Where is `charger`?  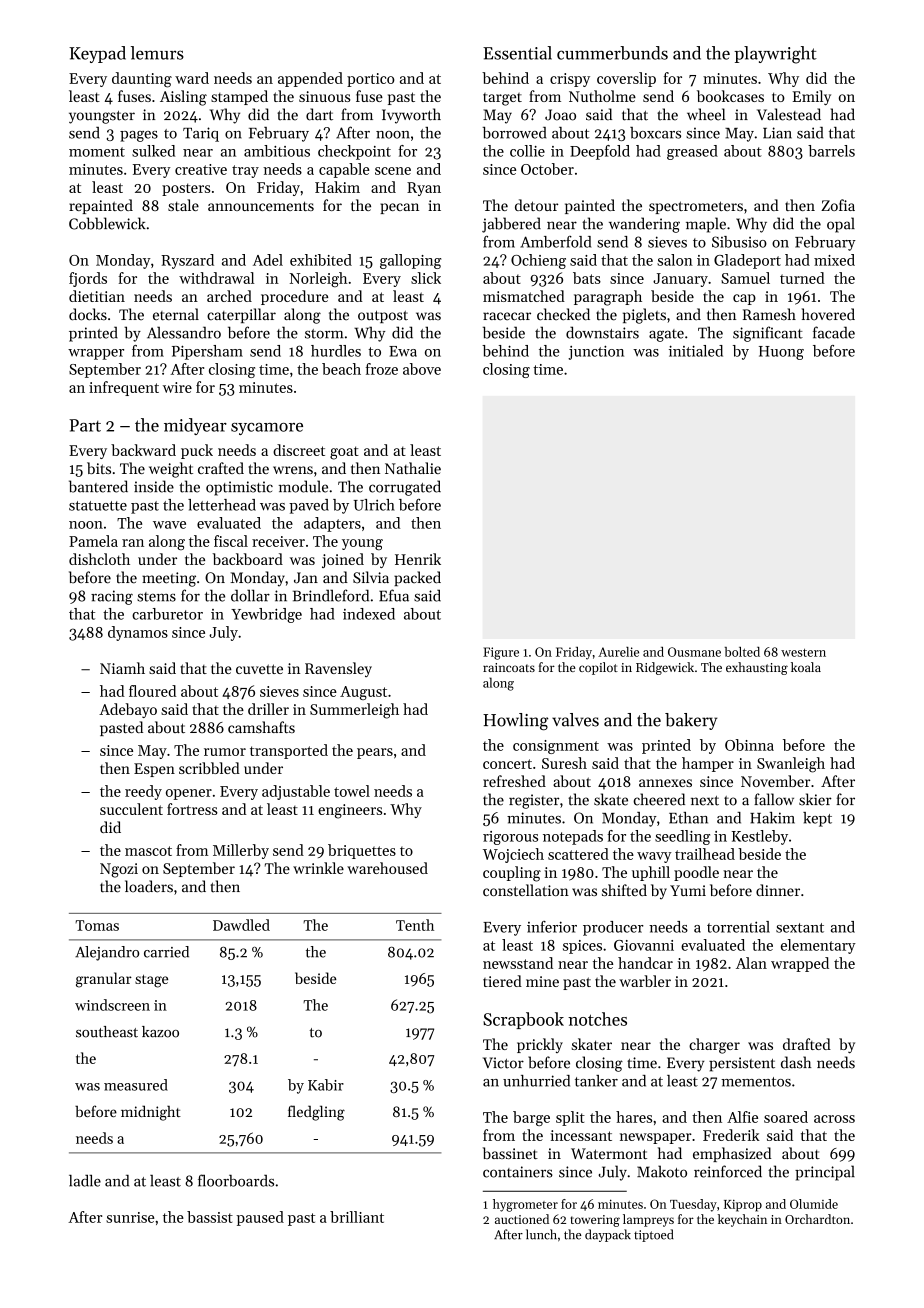
charger is located at coordinates (714, 1046).
